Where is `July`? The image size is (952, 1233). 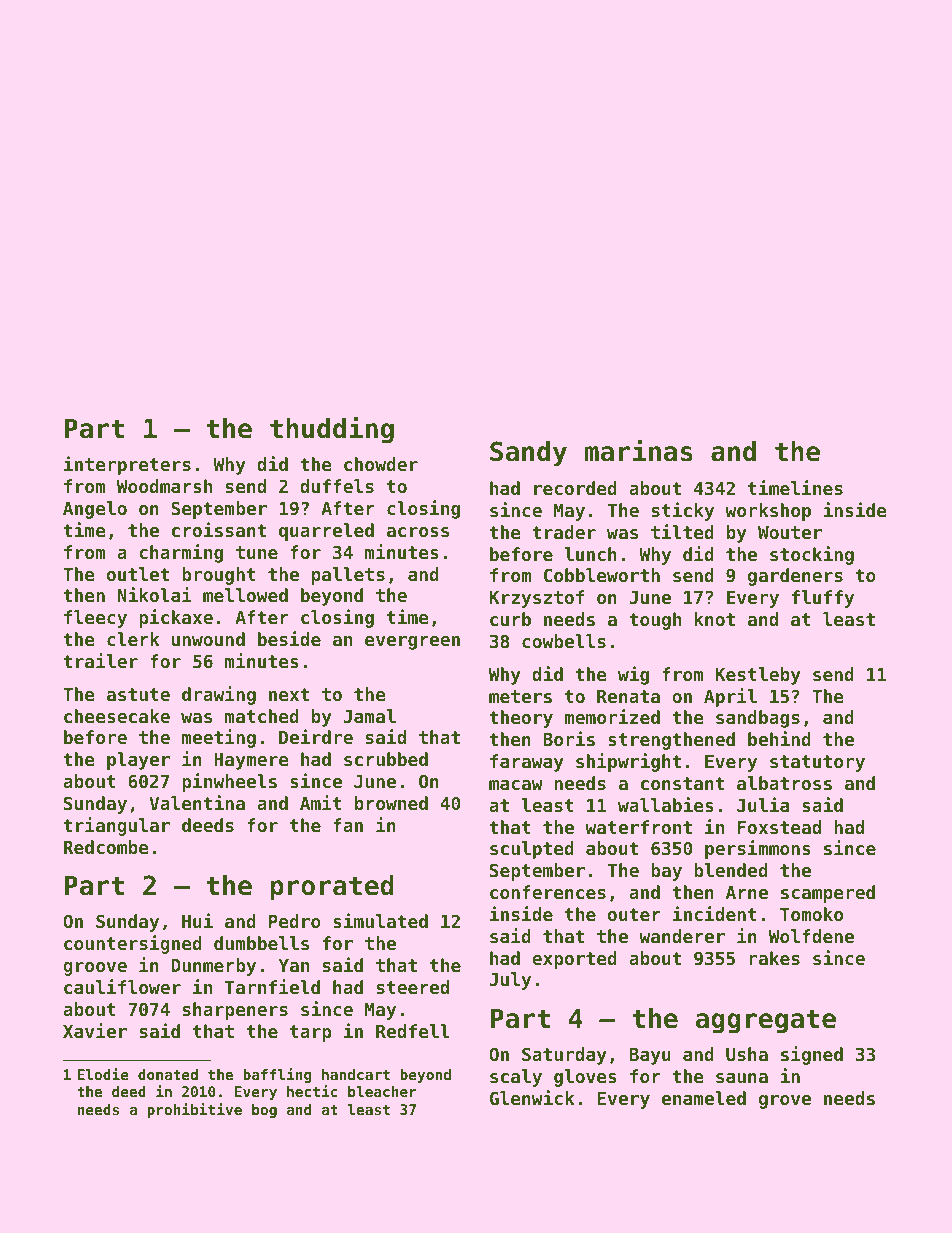
July is located at coordinates (510, 981).
